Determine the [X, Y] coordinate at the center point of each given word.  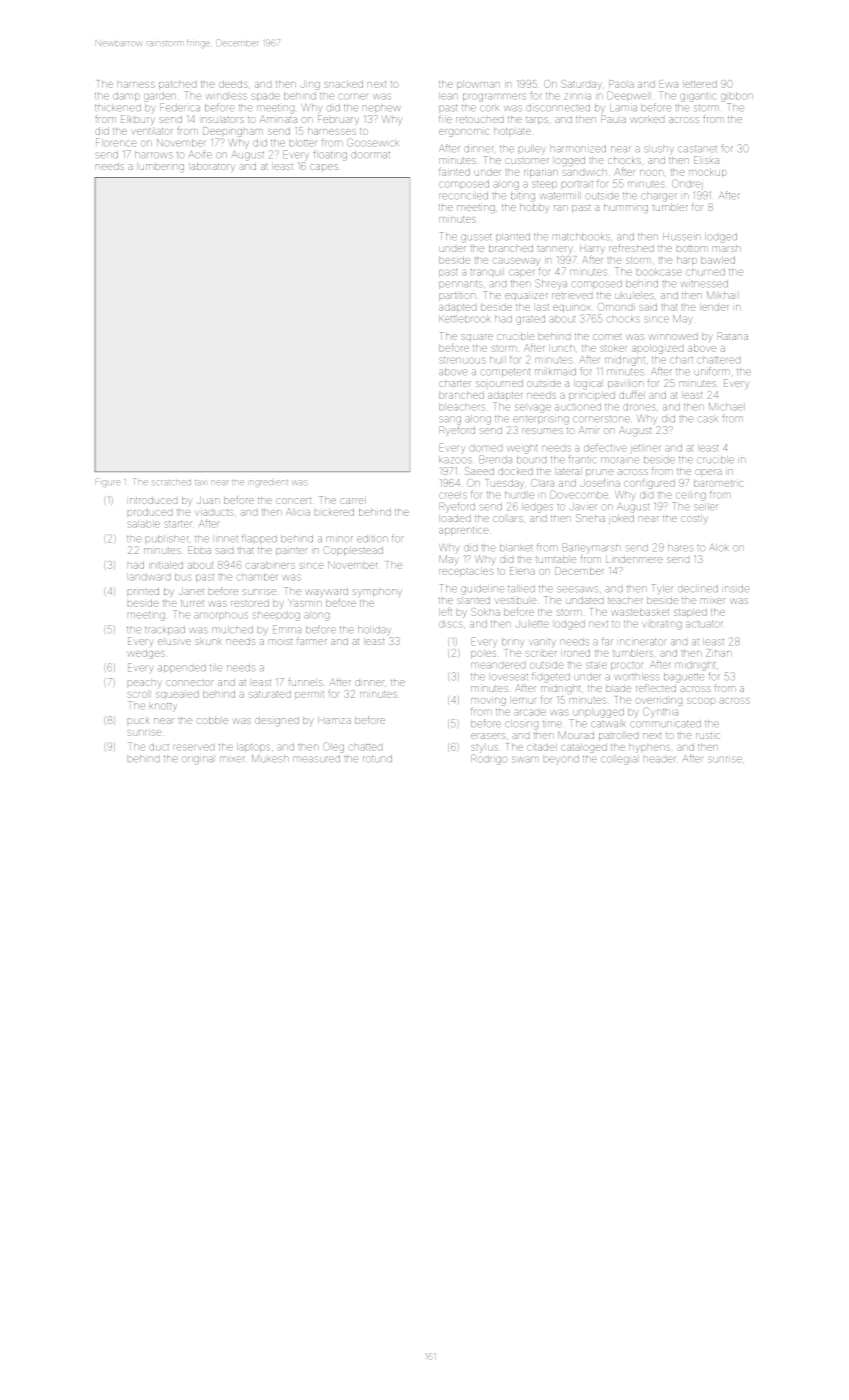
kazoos [455, 460]
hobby [534, 209]
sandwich [585, 173]
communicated [666, 724]
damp [126, 97]
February [338, 120]
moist [280, 642]
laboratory [213, 168]
